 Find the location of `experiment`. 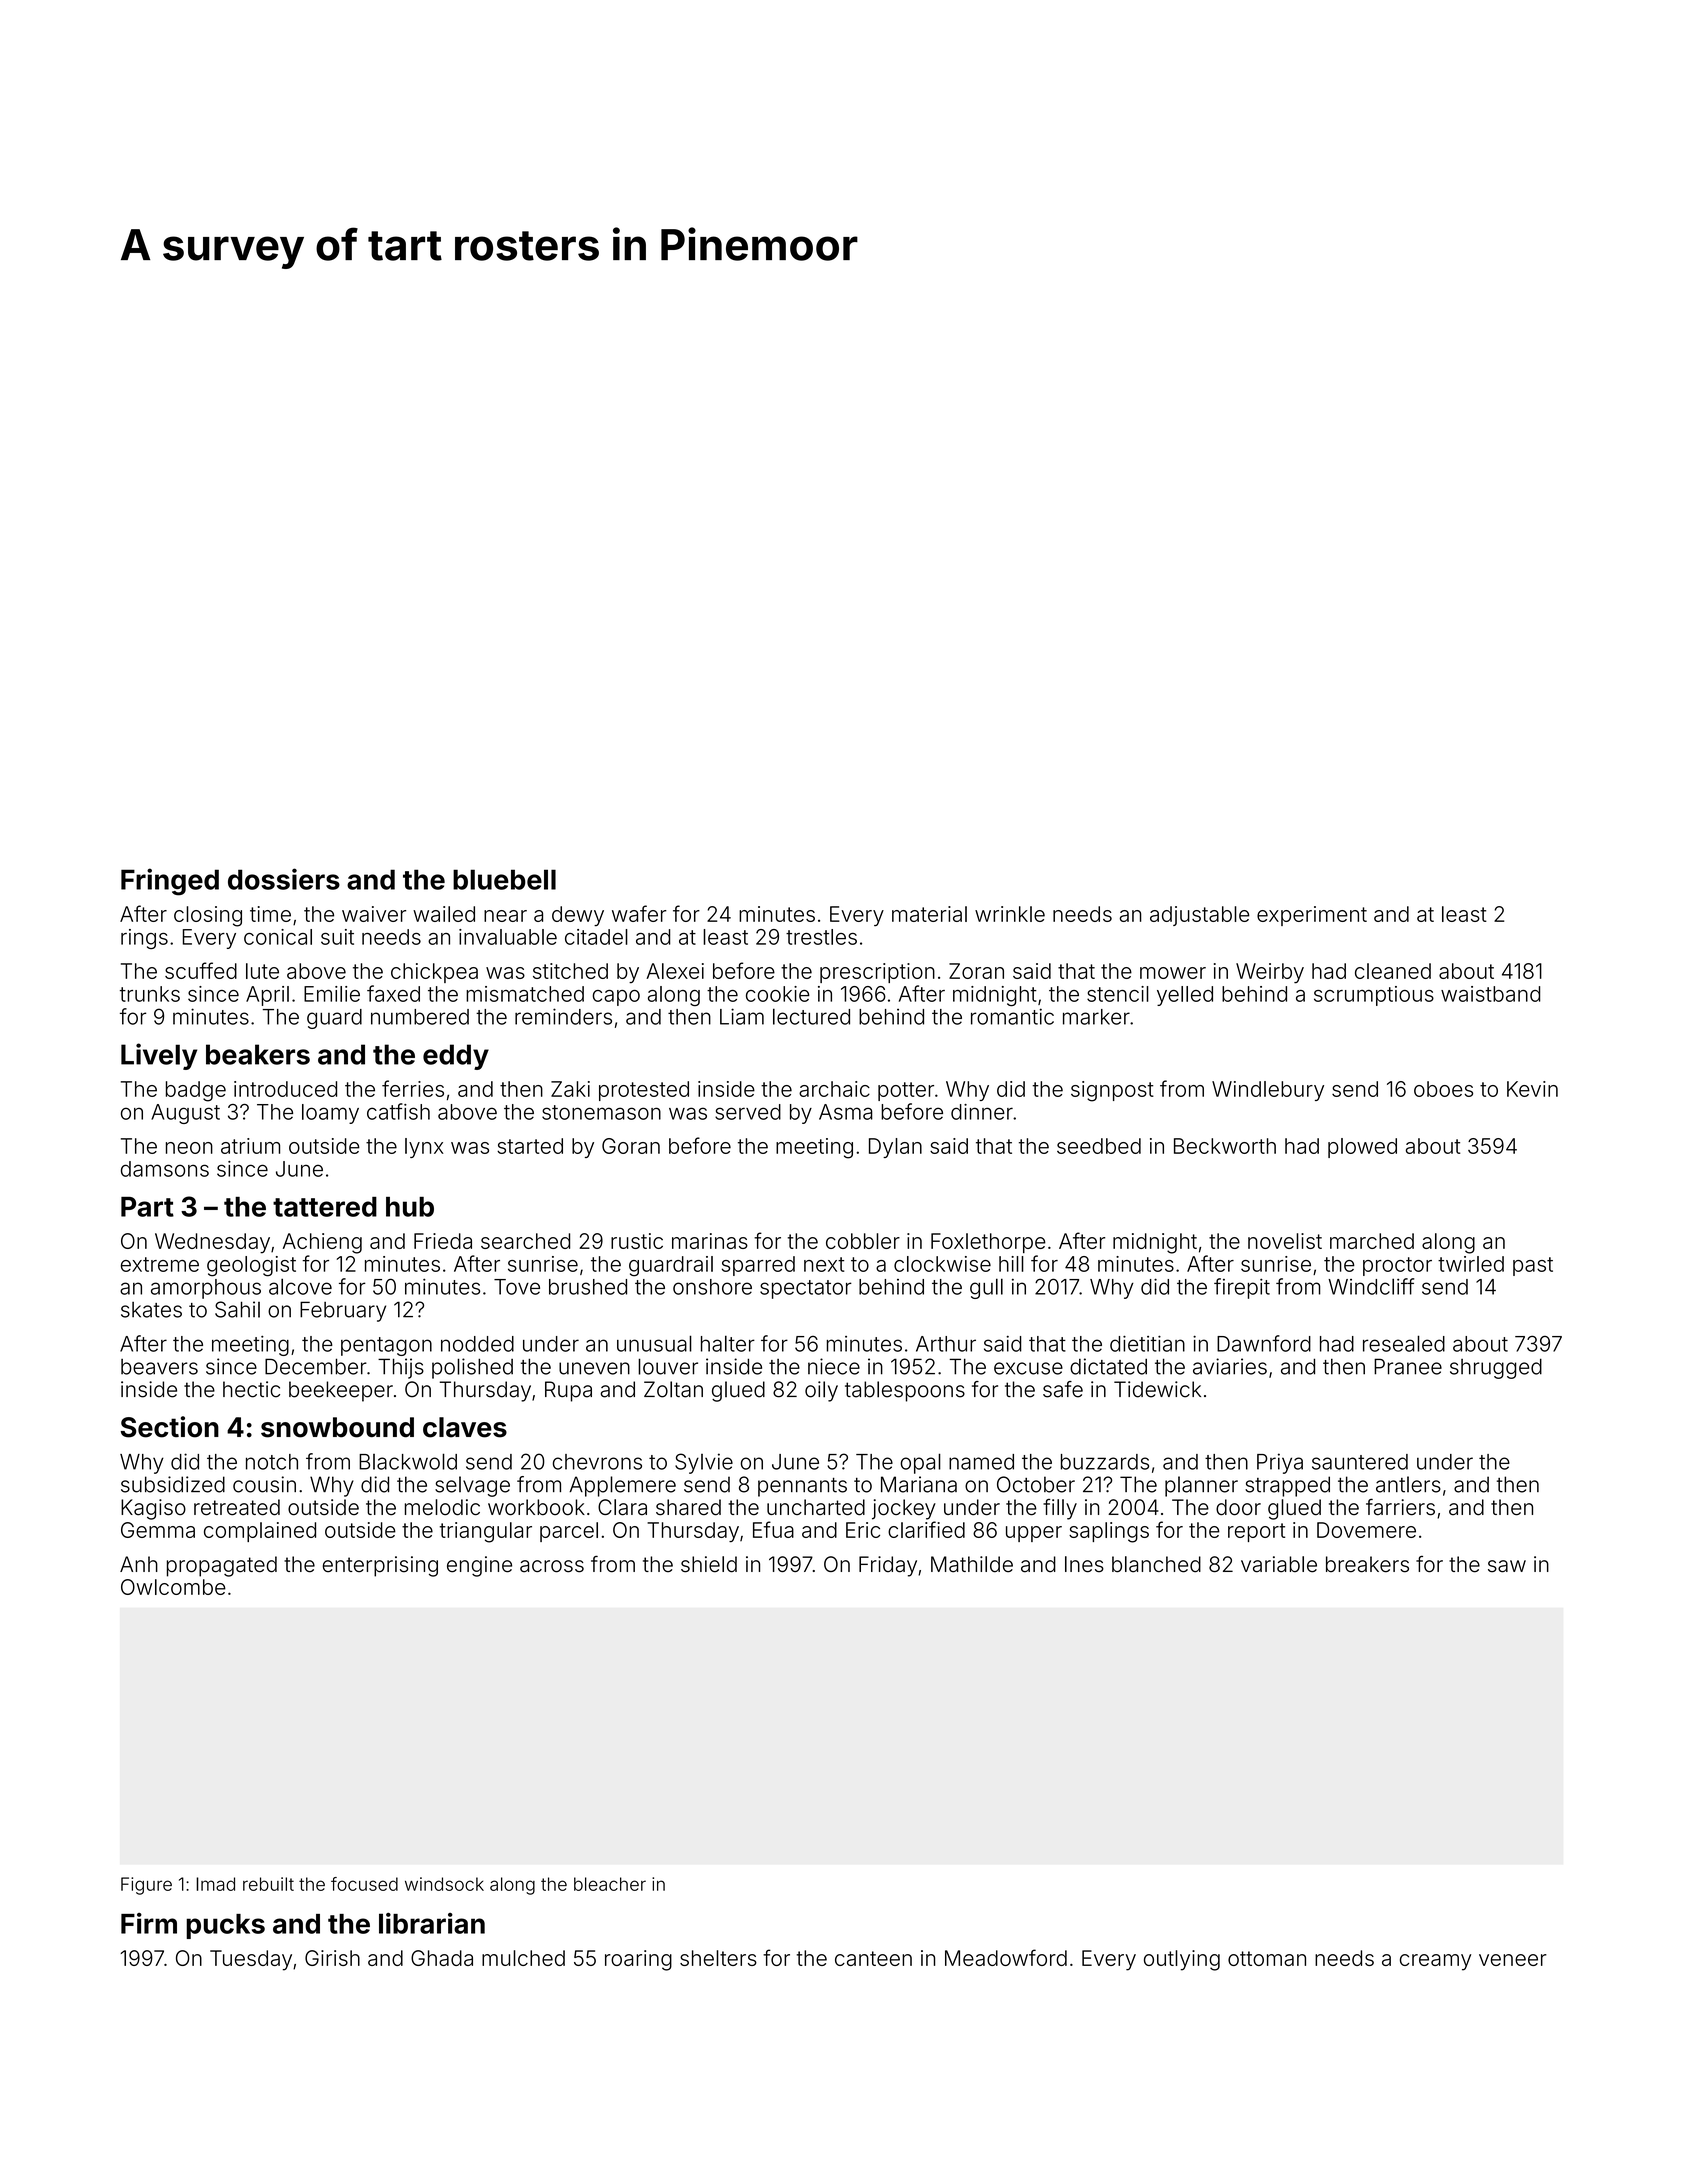

experiment is located at coordinates (1312, 916).
